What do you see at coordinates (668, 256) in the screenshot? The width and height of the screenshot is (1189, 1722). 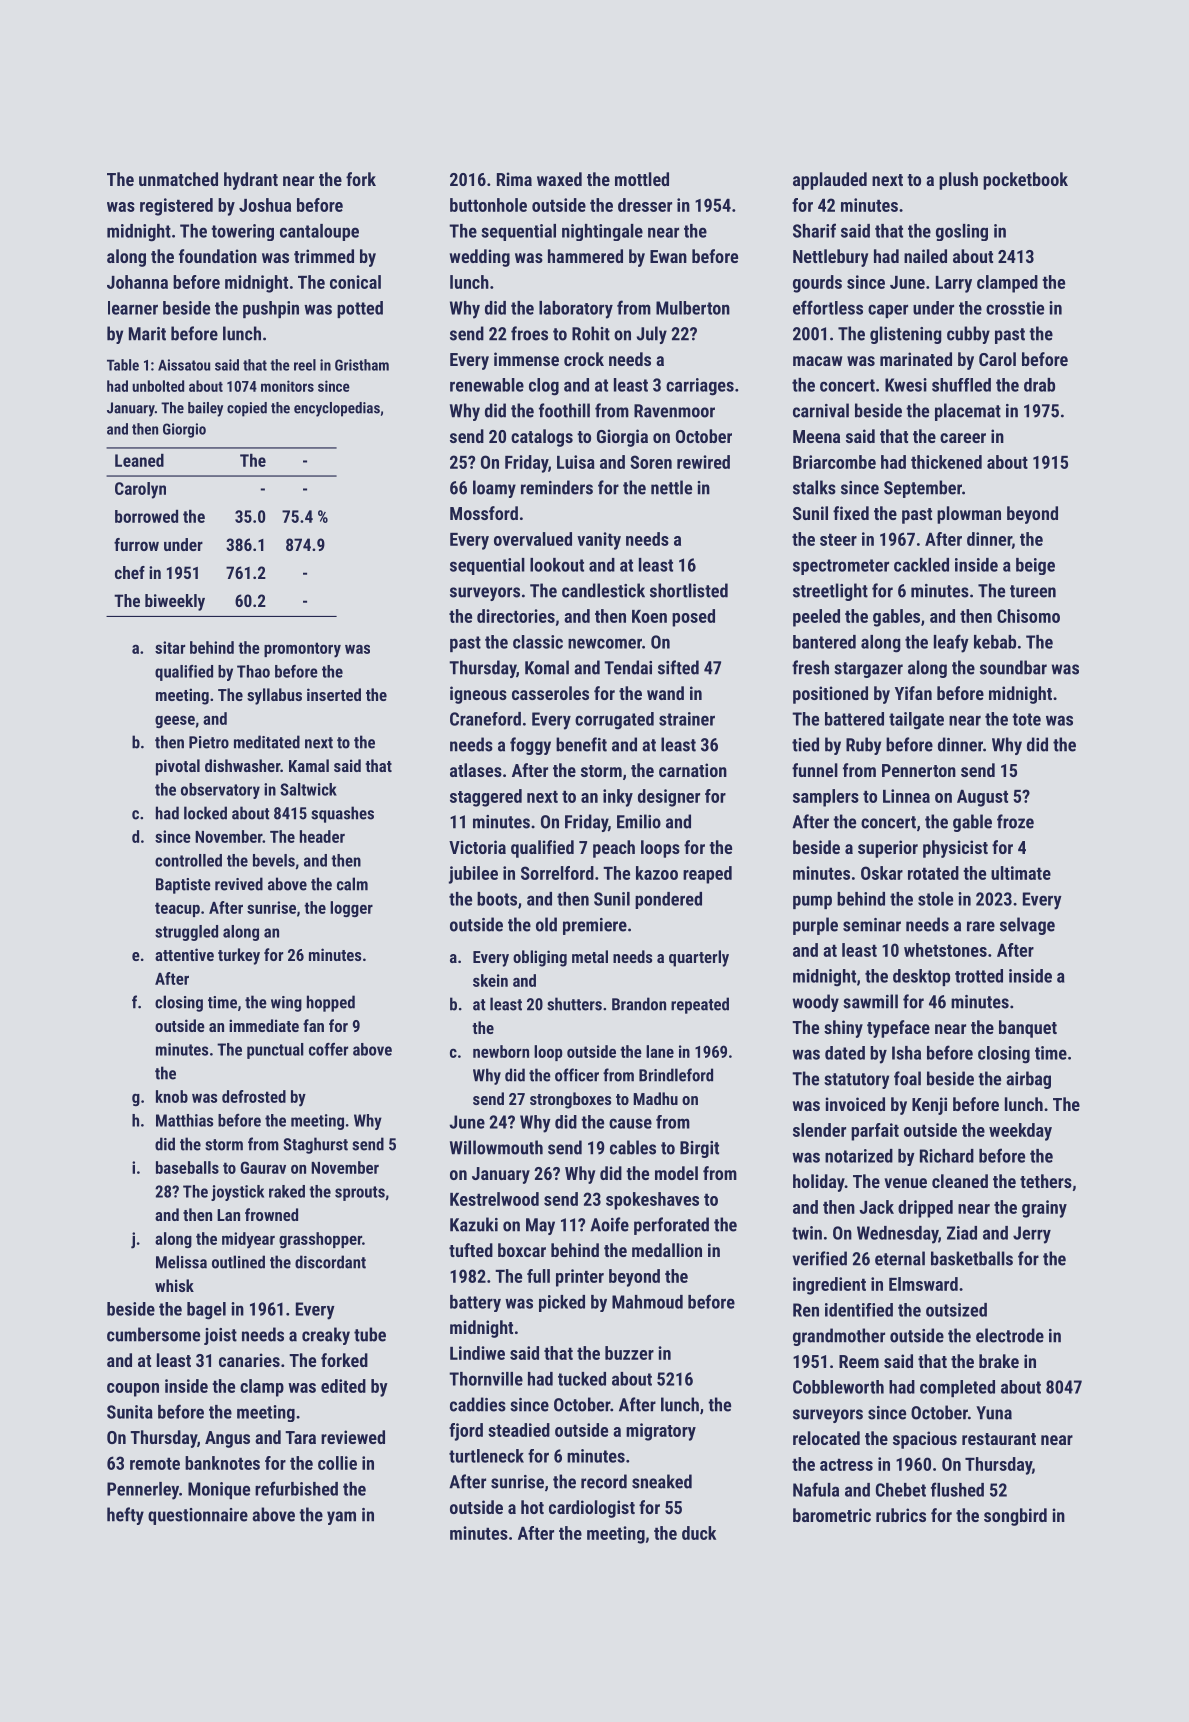 I see `Ewan` at bounding box center [668, 256].
